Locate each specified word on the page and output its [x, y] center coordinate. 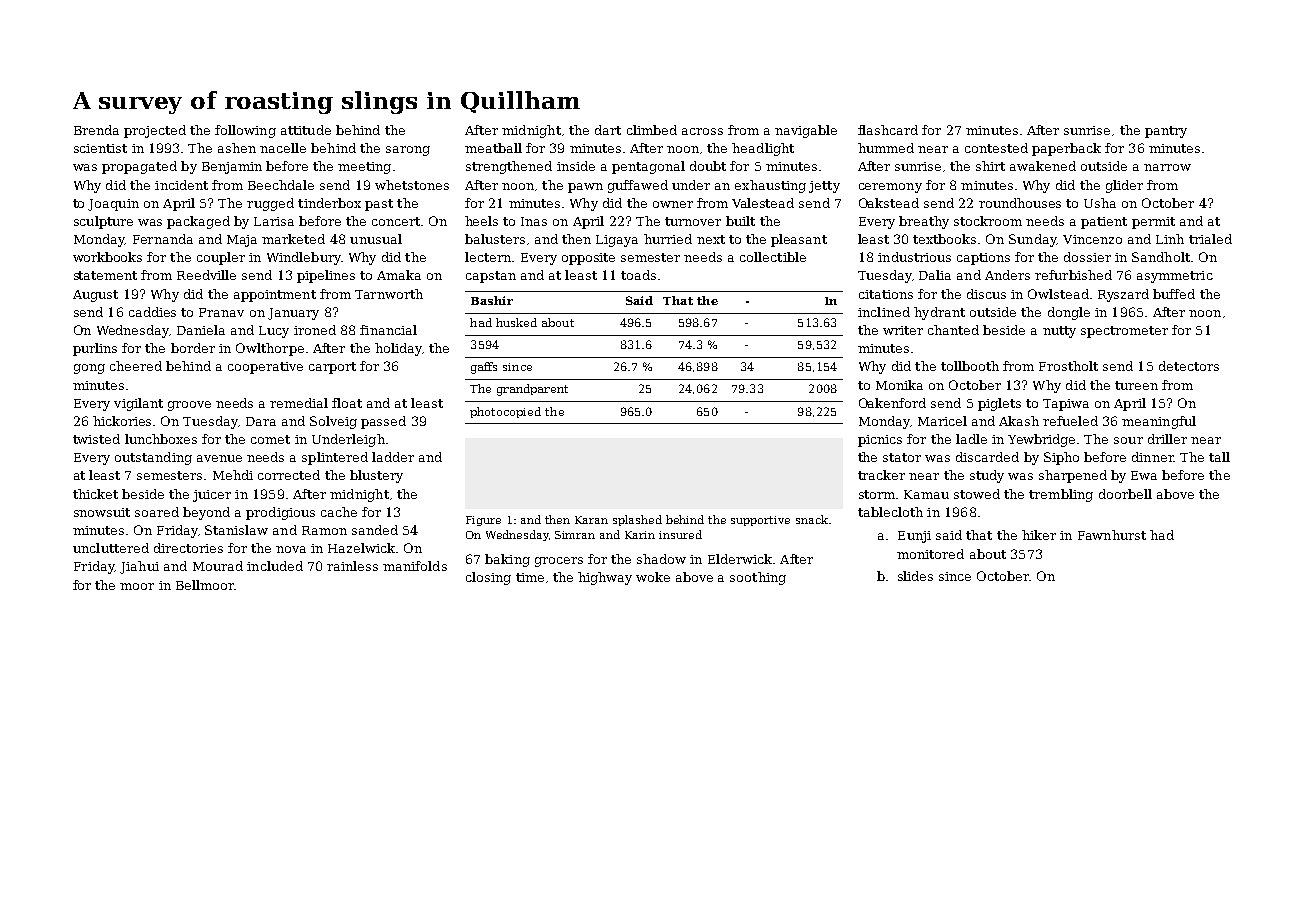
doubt [708, 166]
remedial [299, 403]
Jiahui [139, 567]
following [245, 131]
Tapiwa [1066, 405]
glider [1124, 186]
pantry [1166, 132]
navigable [806, 131]
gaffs [484, 368]
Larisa [274, 221]
